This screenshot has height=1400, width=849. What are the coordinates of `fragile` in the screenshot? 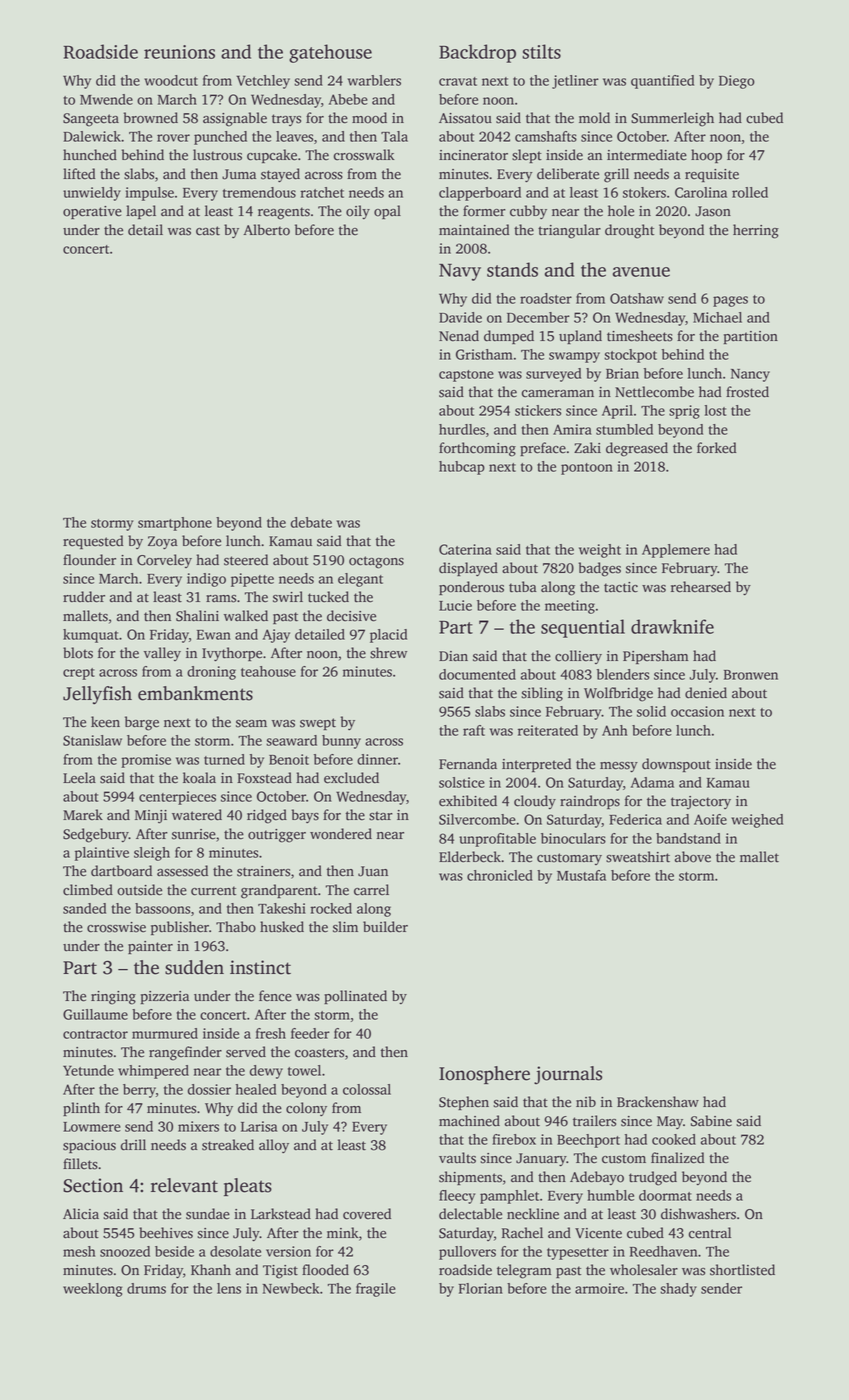 It's located at (376, 1290).
